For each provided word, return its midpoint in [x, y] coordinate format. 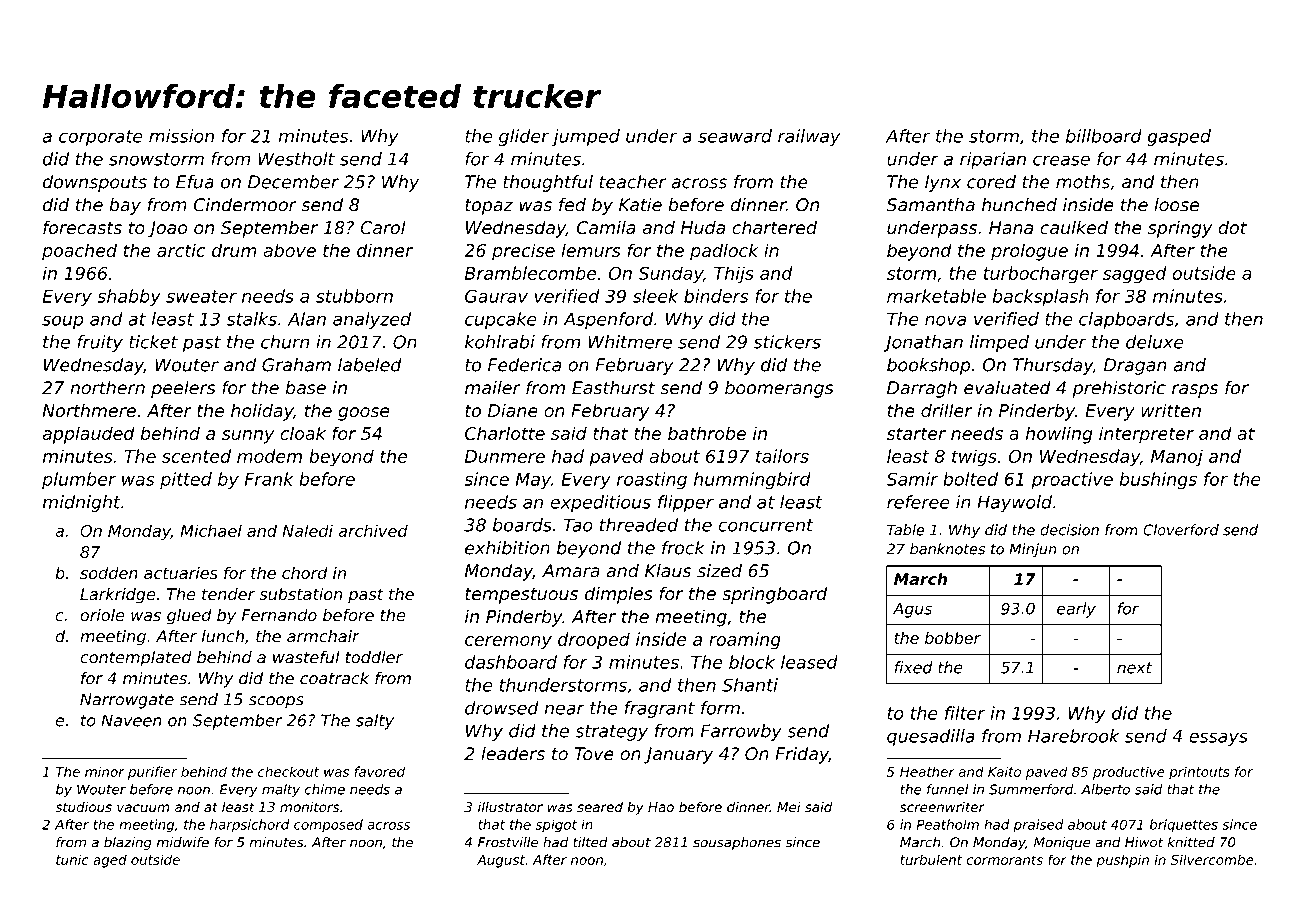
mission [181, 136]
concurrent [766, 525]
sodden [109, 572]
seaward [735, 136]
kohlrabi [500, 342]
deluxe [1155, 342]
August [501, 861]
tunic [72, 859]
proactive [1072, 481]
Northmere [89, 410]
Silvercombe [1212, 859]
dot [1232, 227]
